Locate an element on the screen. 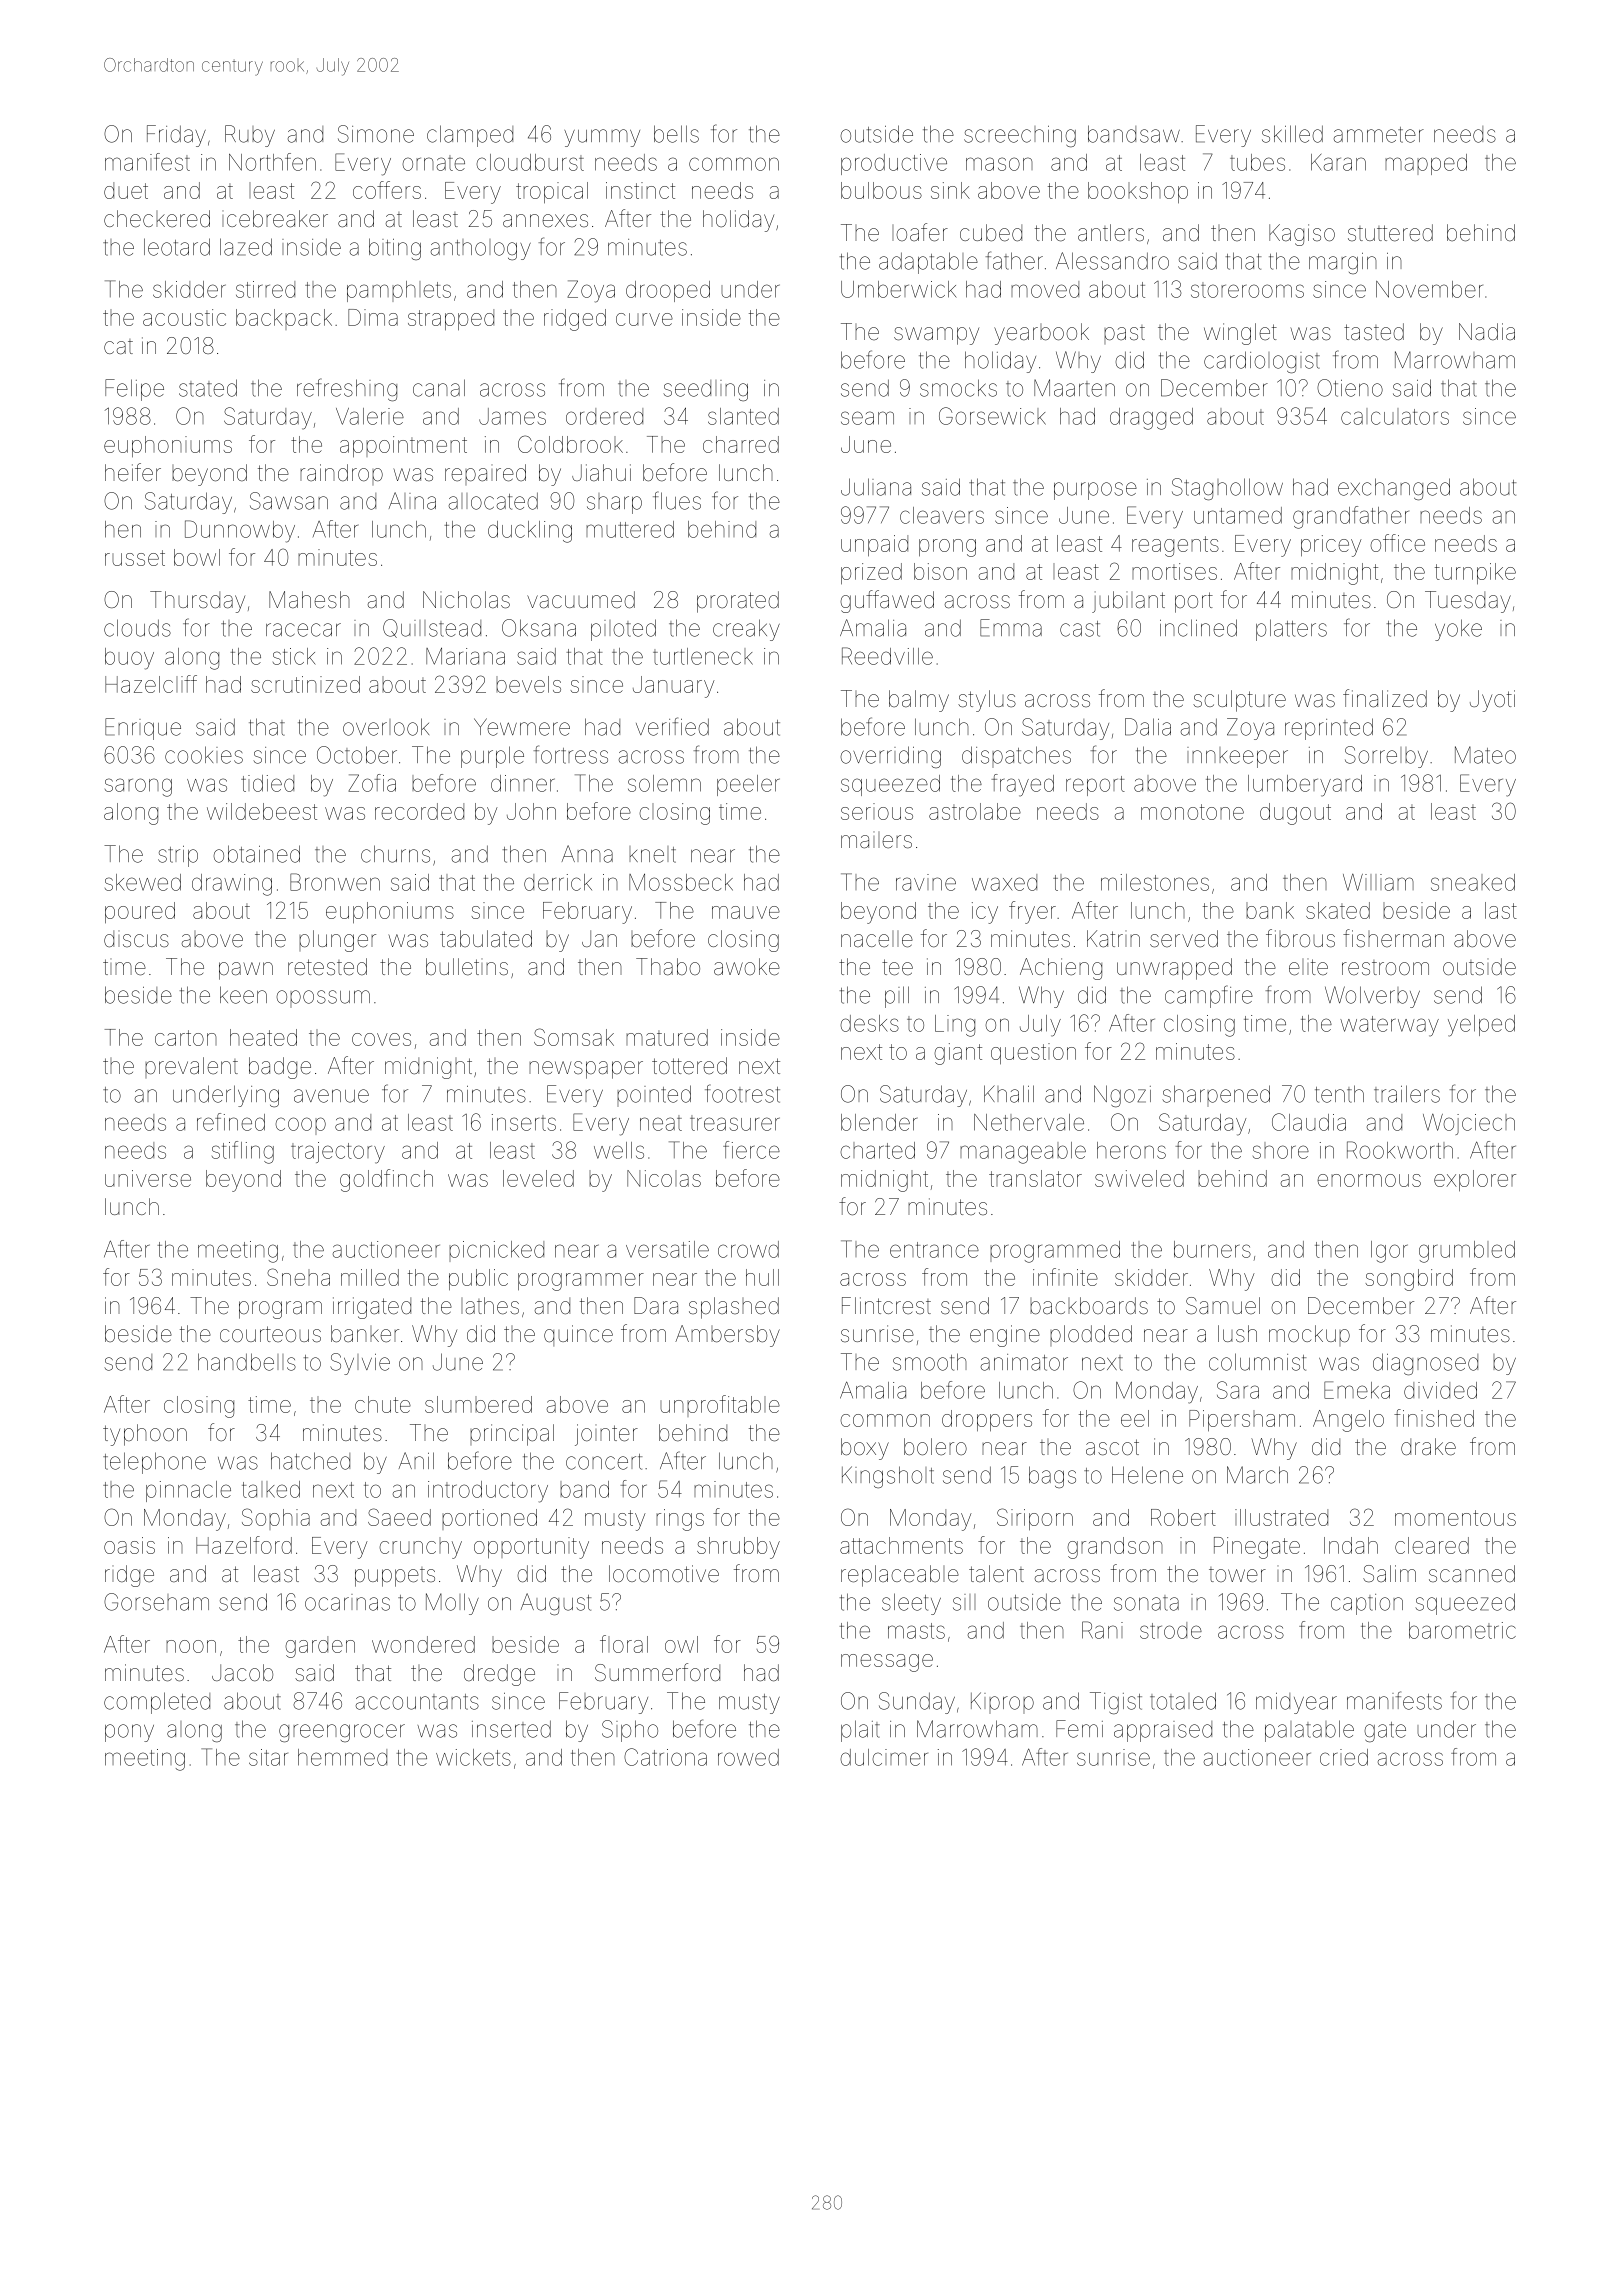  sitar is located at coordinates (268, 1757).
